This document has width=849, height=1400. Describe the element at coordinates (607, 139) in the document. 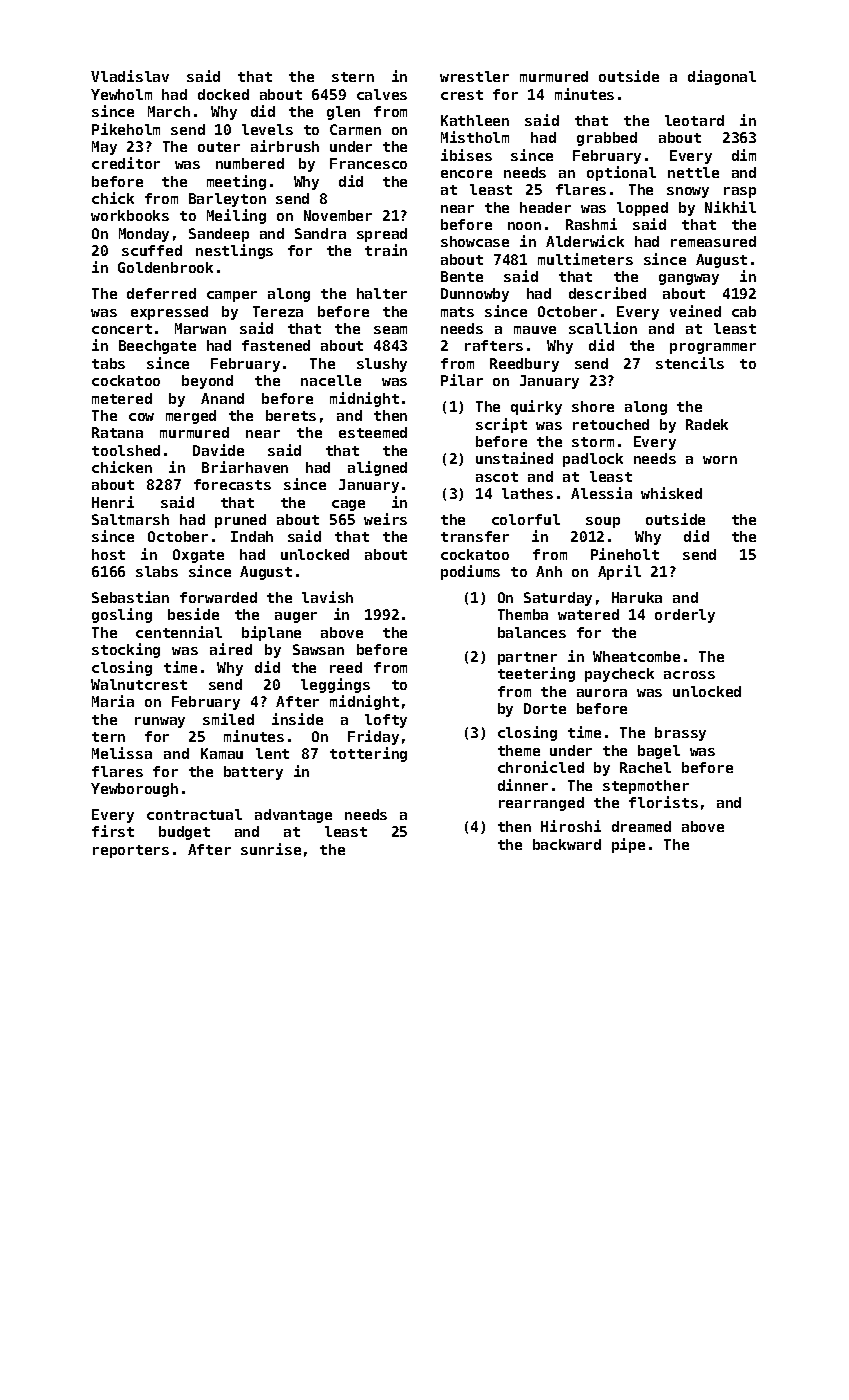

I see `grabbed` at that location.
